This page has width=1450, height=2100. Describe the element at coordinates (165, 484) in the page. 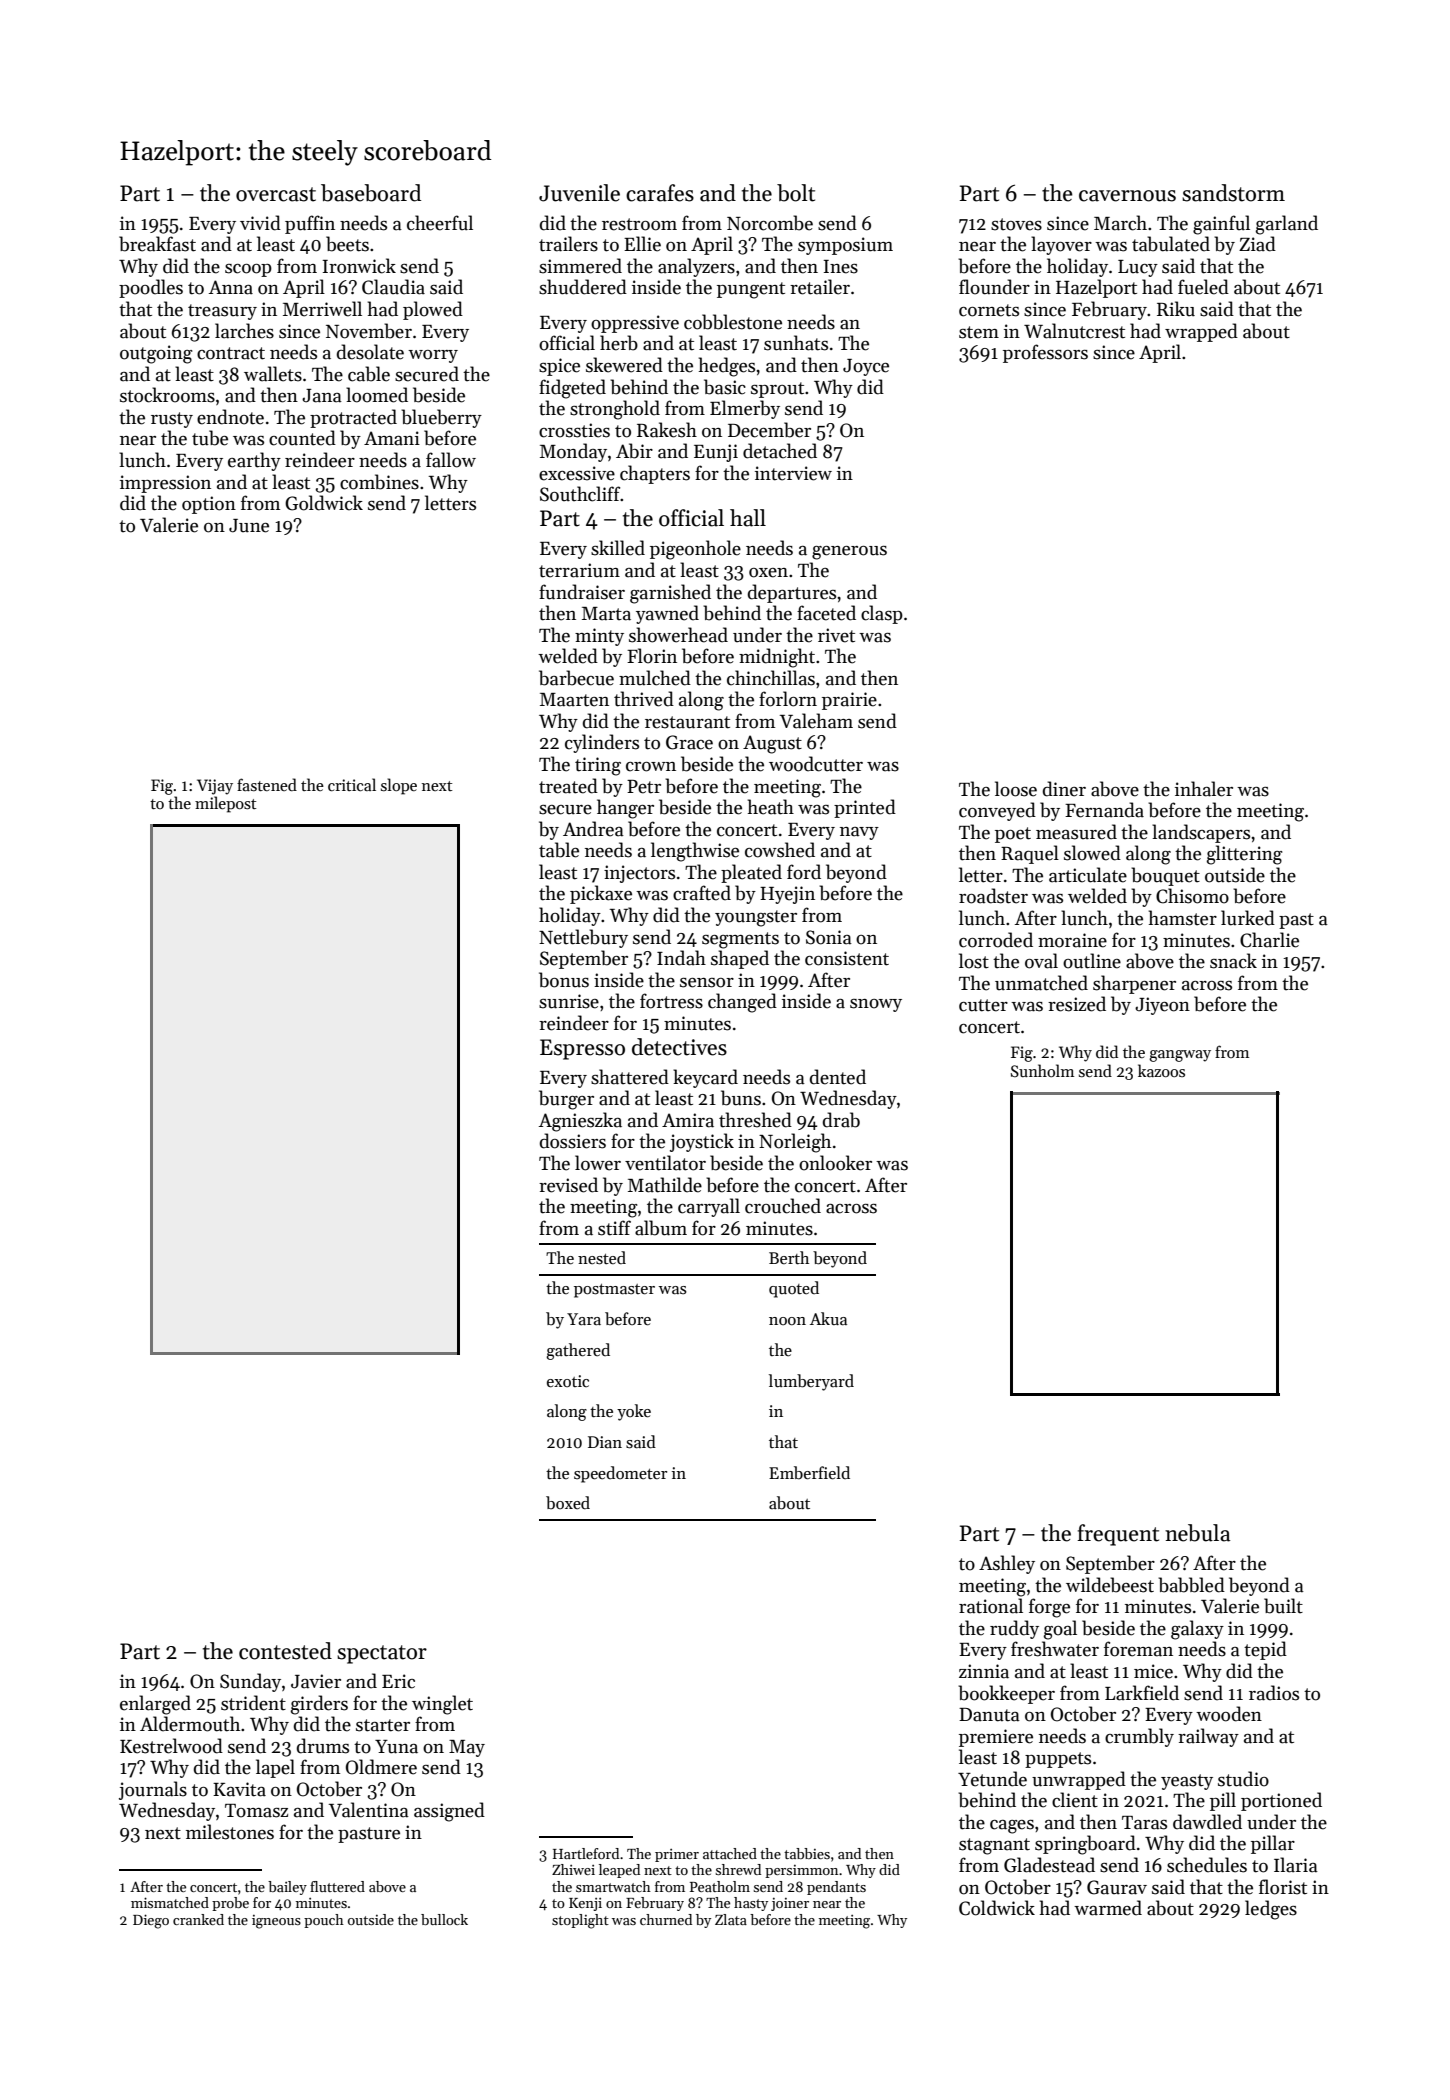

I see `impression` at that location.
